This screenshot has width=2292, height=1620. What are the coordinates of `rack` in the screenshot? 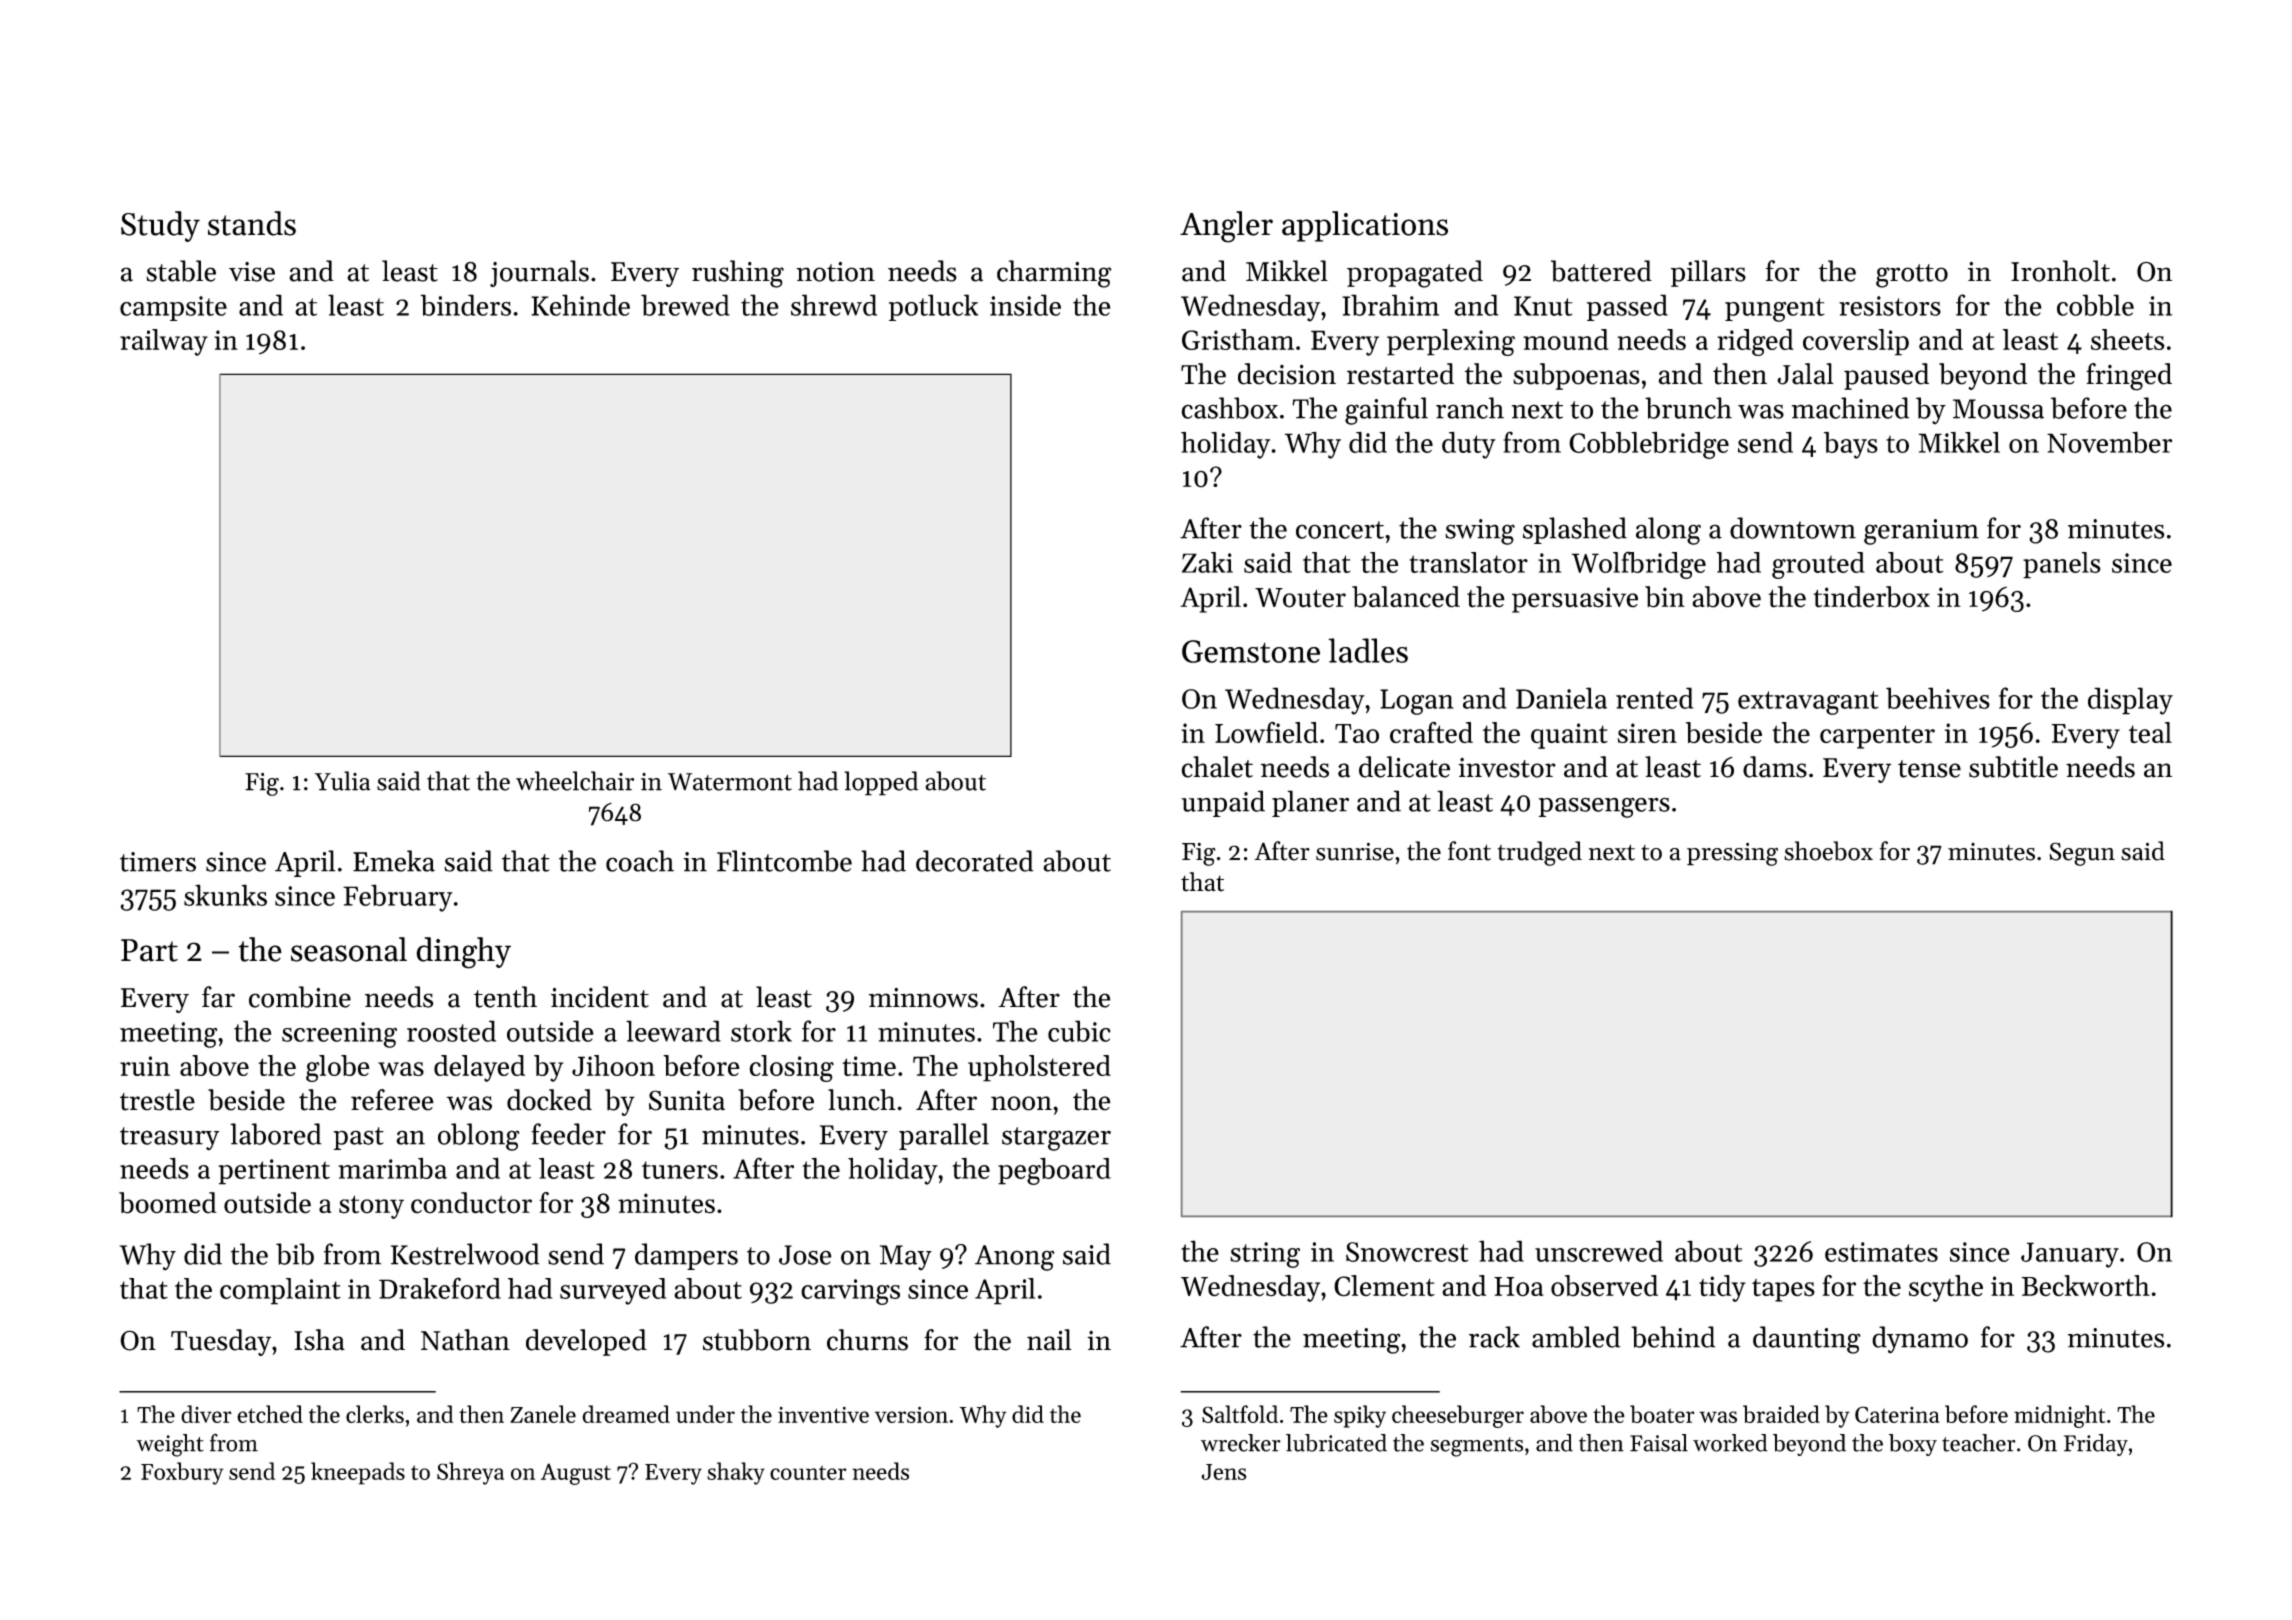 It's located at (1494, 1337).
